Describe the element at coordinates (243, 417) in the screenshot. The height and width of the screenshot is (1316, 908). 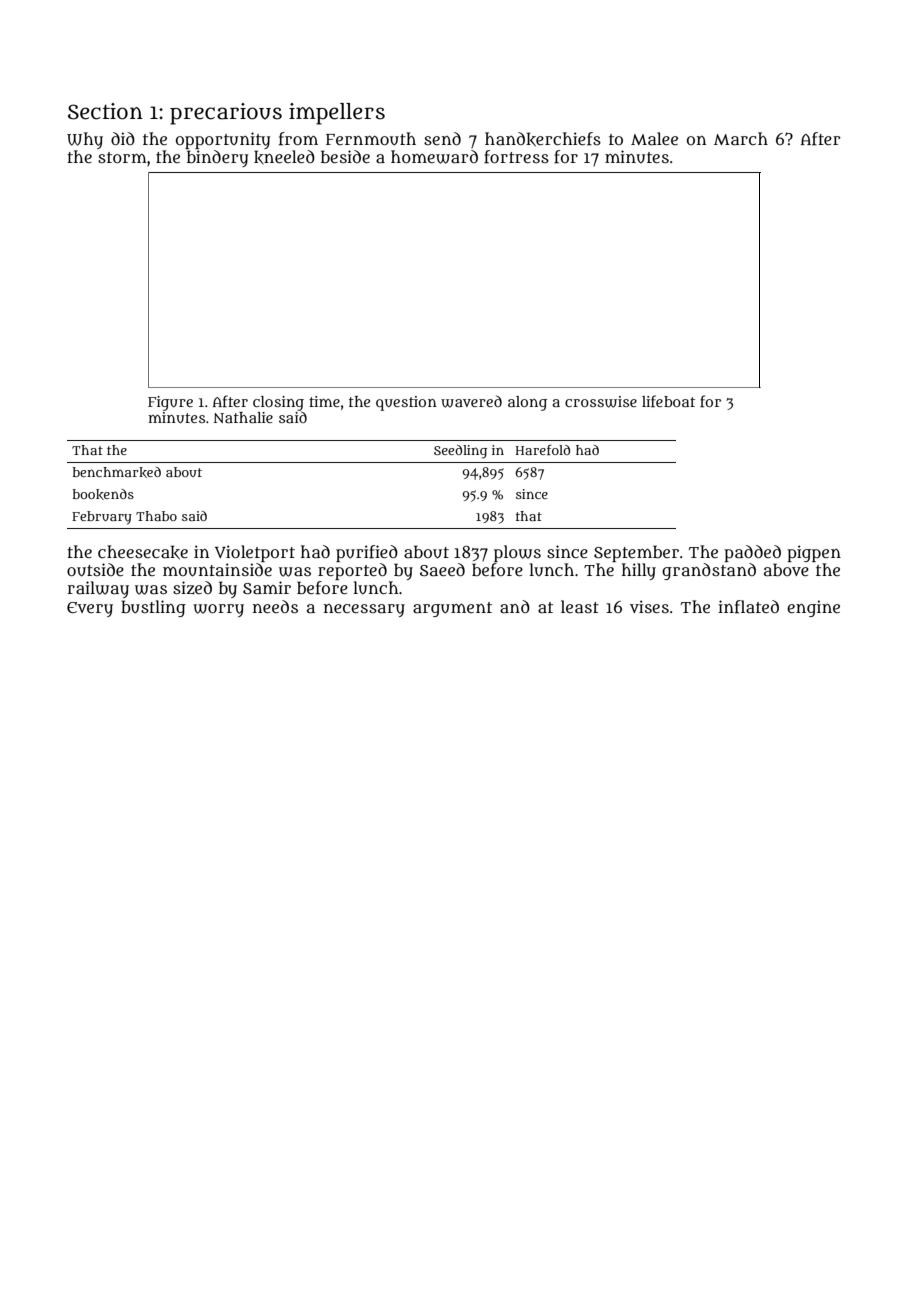
I see `Nathalie` at that location.
